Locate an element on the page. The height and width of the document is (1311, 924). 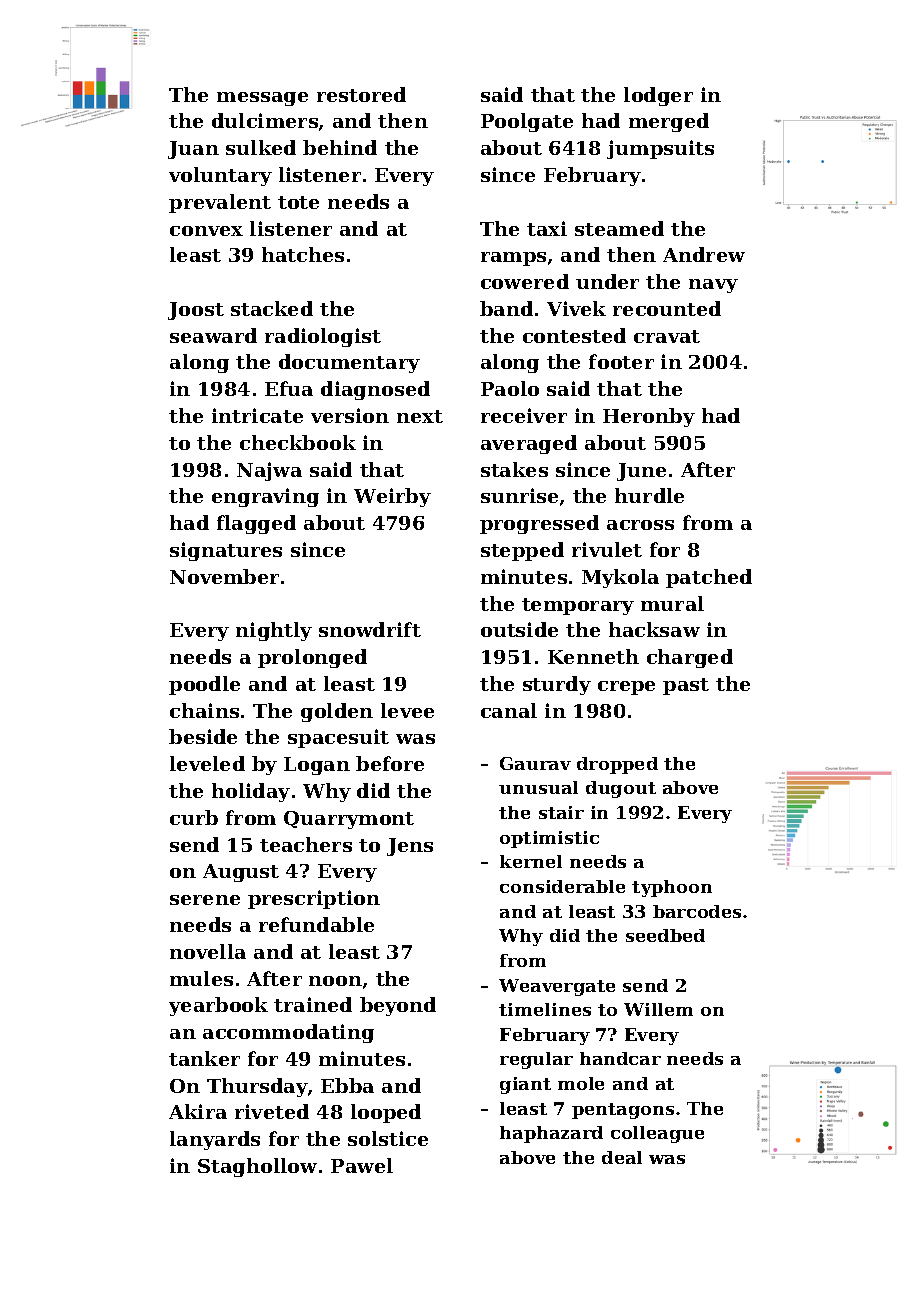
recounted is located at coordinates (667, 308).
